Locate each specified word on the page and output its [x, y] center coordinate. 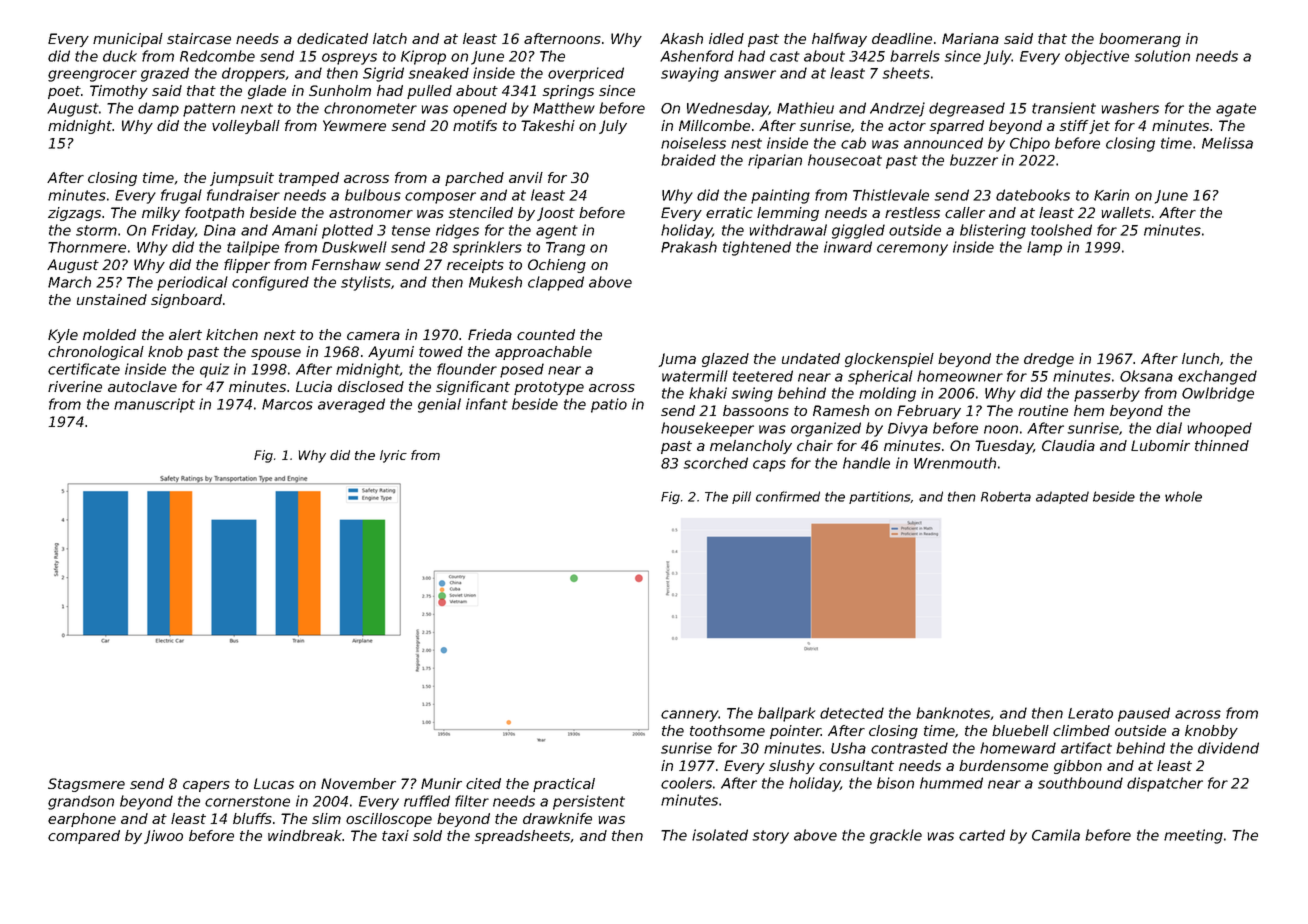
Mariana [970, 38]
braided [688, 160]
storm [96, 230]
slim [326, 818]
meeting [1193, 836]
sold [427, 835]
